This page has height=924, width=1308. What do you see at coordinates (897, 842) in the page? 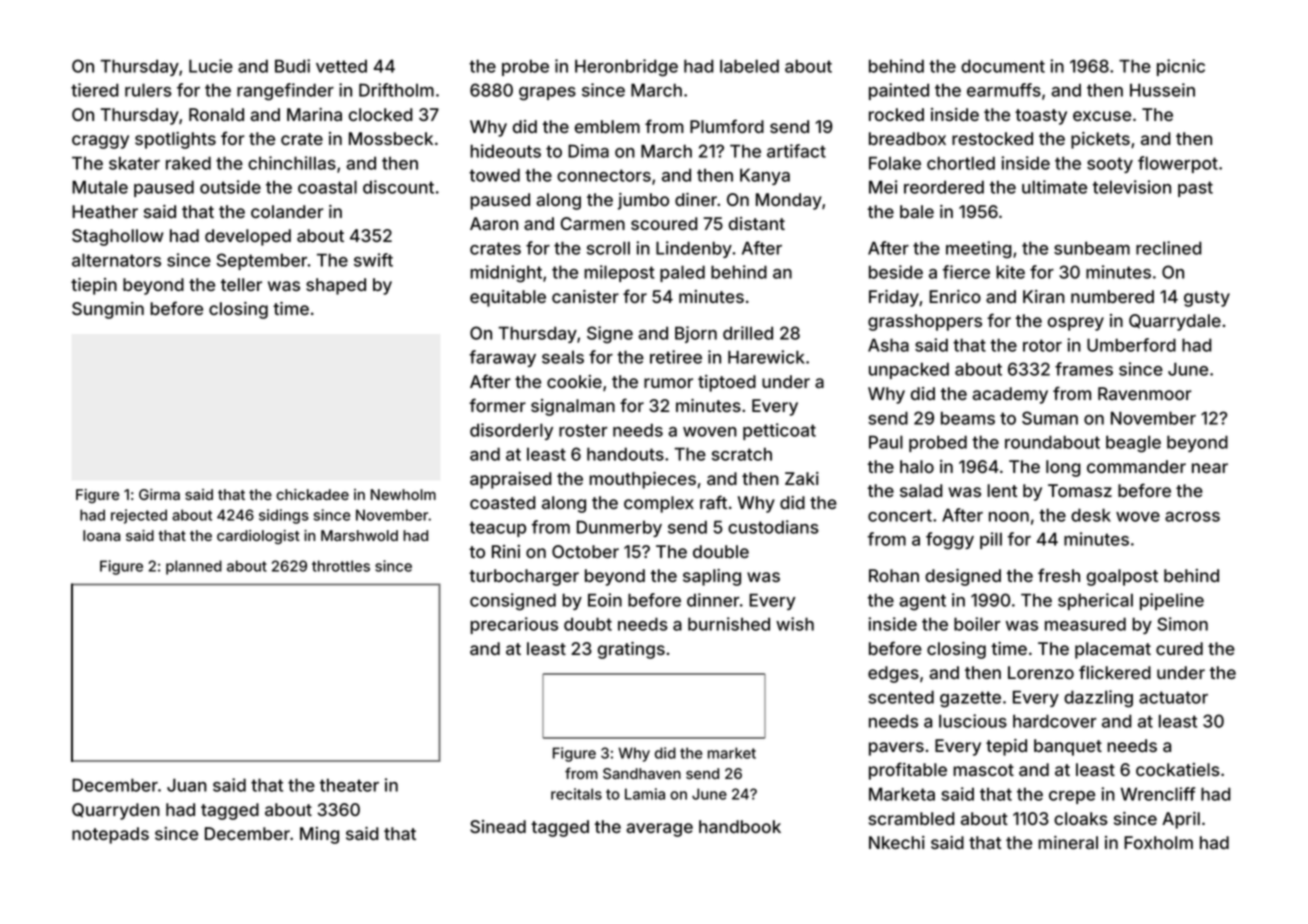
I see `Nkechi` at bounding box center [897, 842].
